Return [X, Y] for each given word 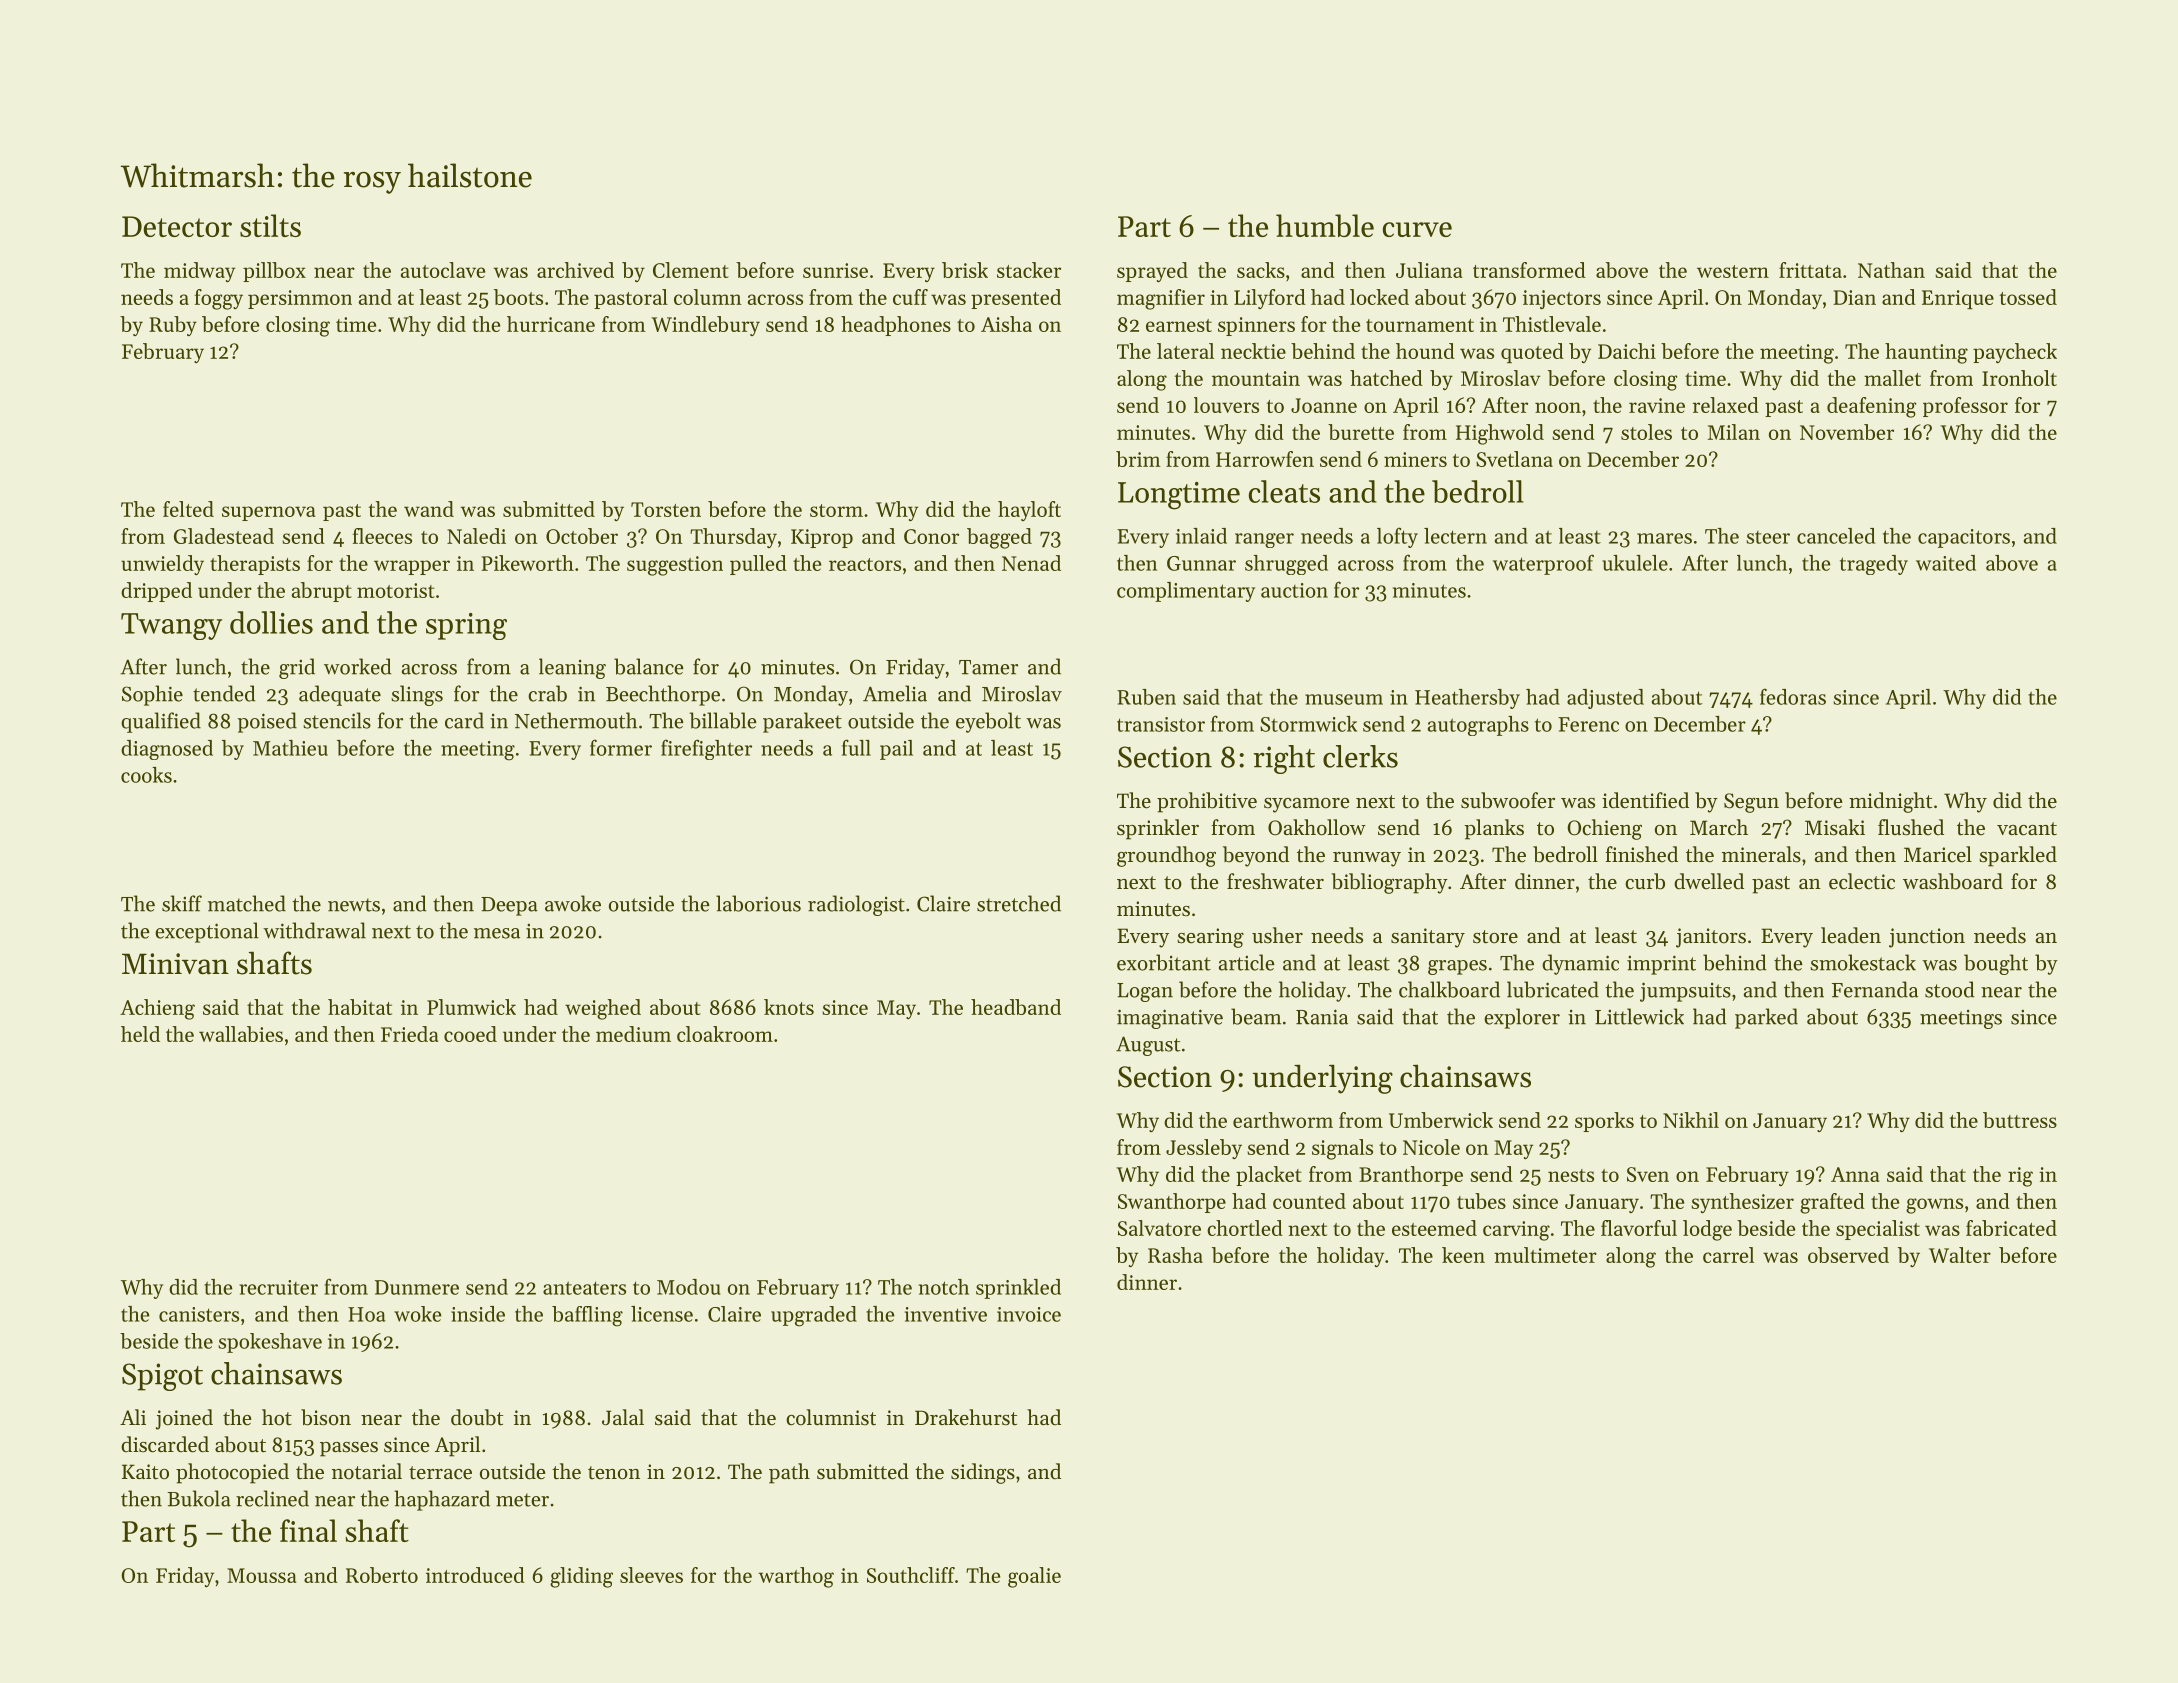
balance [649, 666]
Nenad [1031, 563]
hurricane [551, 324]
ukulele [1635, 563]
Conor [931, 536]
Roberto [382, 1575]
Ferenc [1588, 724]
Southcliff [911, 1575]
